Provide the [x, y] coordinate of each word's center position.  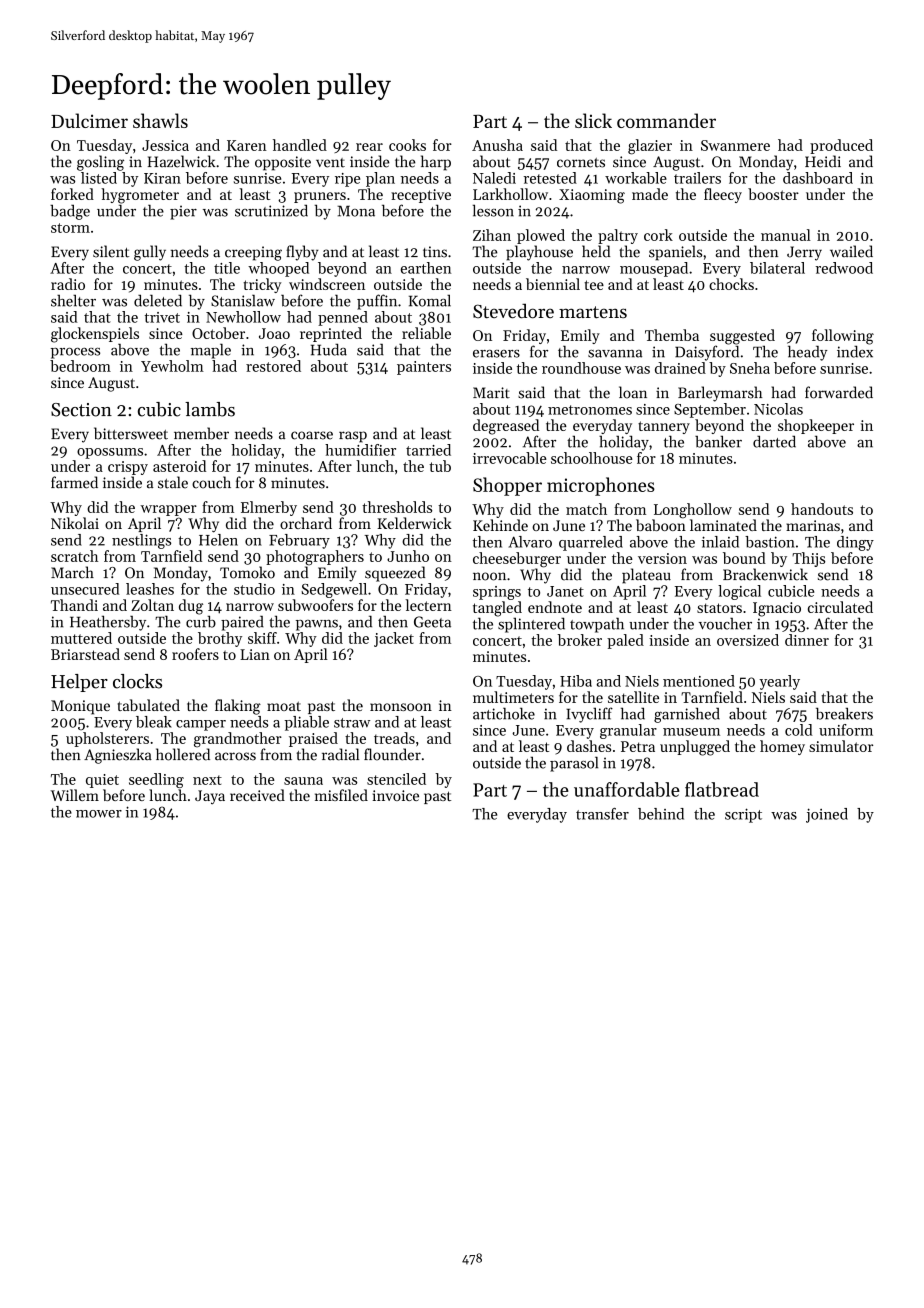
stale [173, 482]
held [596, 251]
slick [593, 120]
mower [99, 814]
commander [666, 120]
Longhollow [693, 511]
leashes [150, 589]
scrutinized [271, 210]
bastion [770, 542]
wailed [851, 251]
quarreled [591, 543]
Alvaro [530, 542]
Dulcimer [89, 120]
